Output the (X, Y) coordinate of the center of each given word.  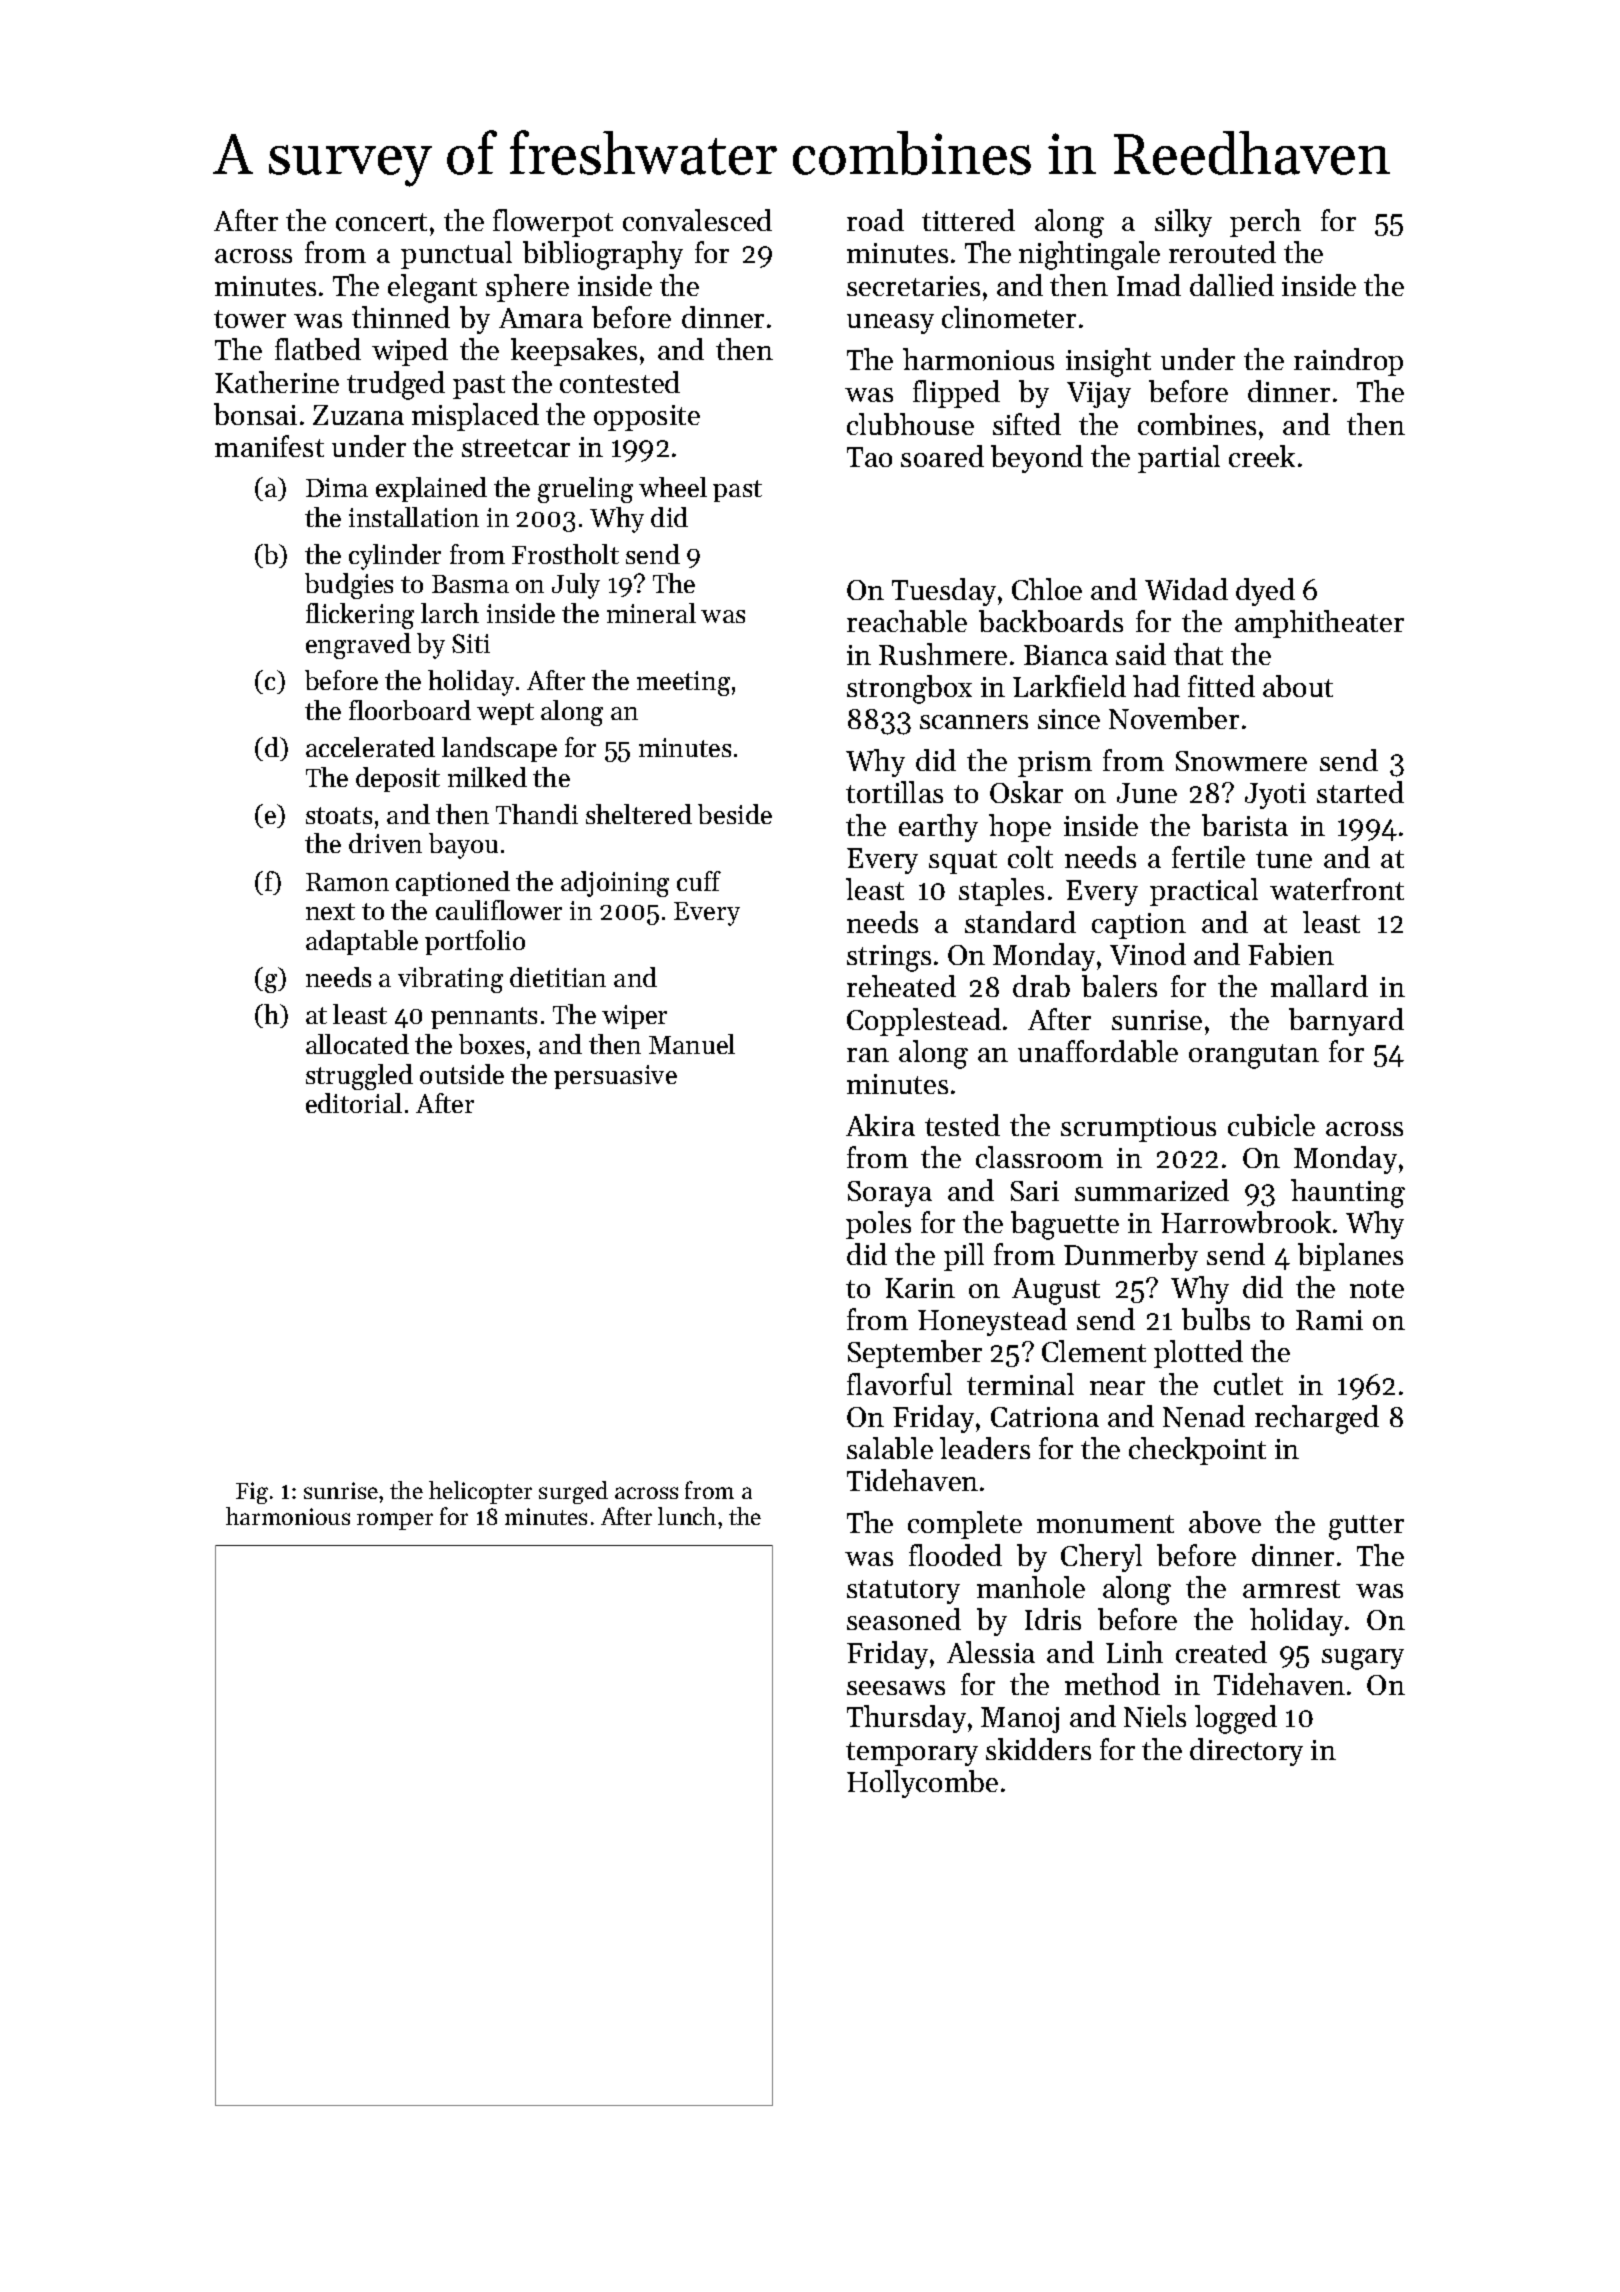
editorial (354, 1103)
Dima (337, 487)
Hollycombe (922, 1784)
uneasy (890, 324)
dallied (1232, 285)
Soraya (890, 1194)
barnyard (1346, 1022)
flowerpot (553, 223)
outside (462, 1074)
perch (1265, 223)
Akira (880, 1125)
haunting (1348, 1193)
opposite (647, 418)
